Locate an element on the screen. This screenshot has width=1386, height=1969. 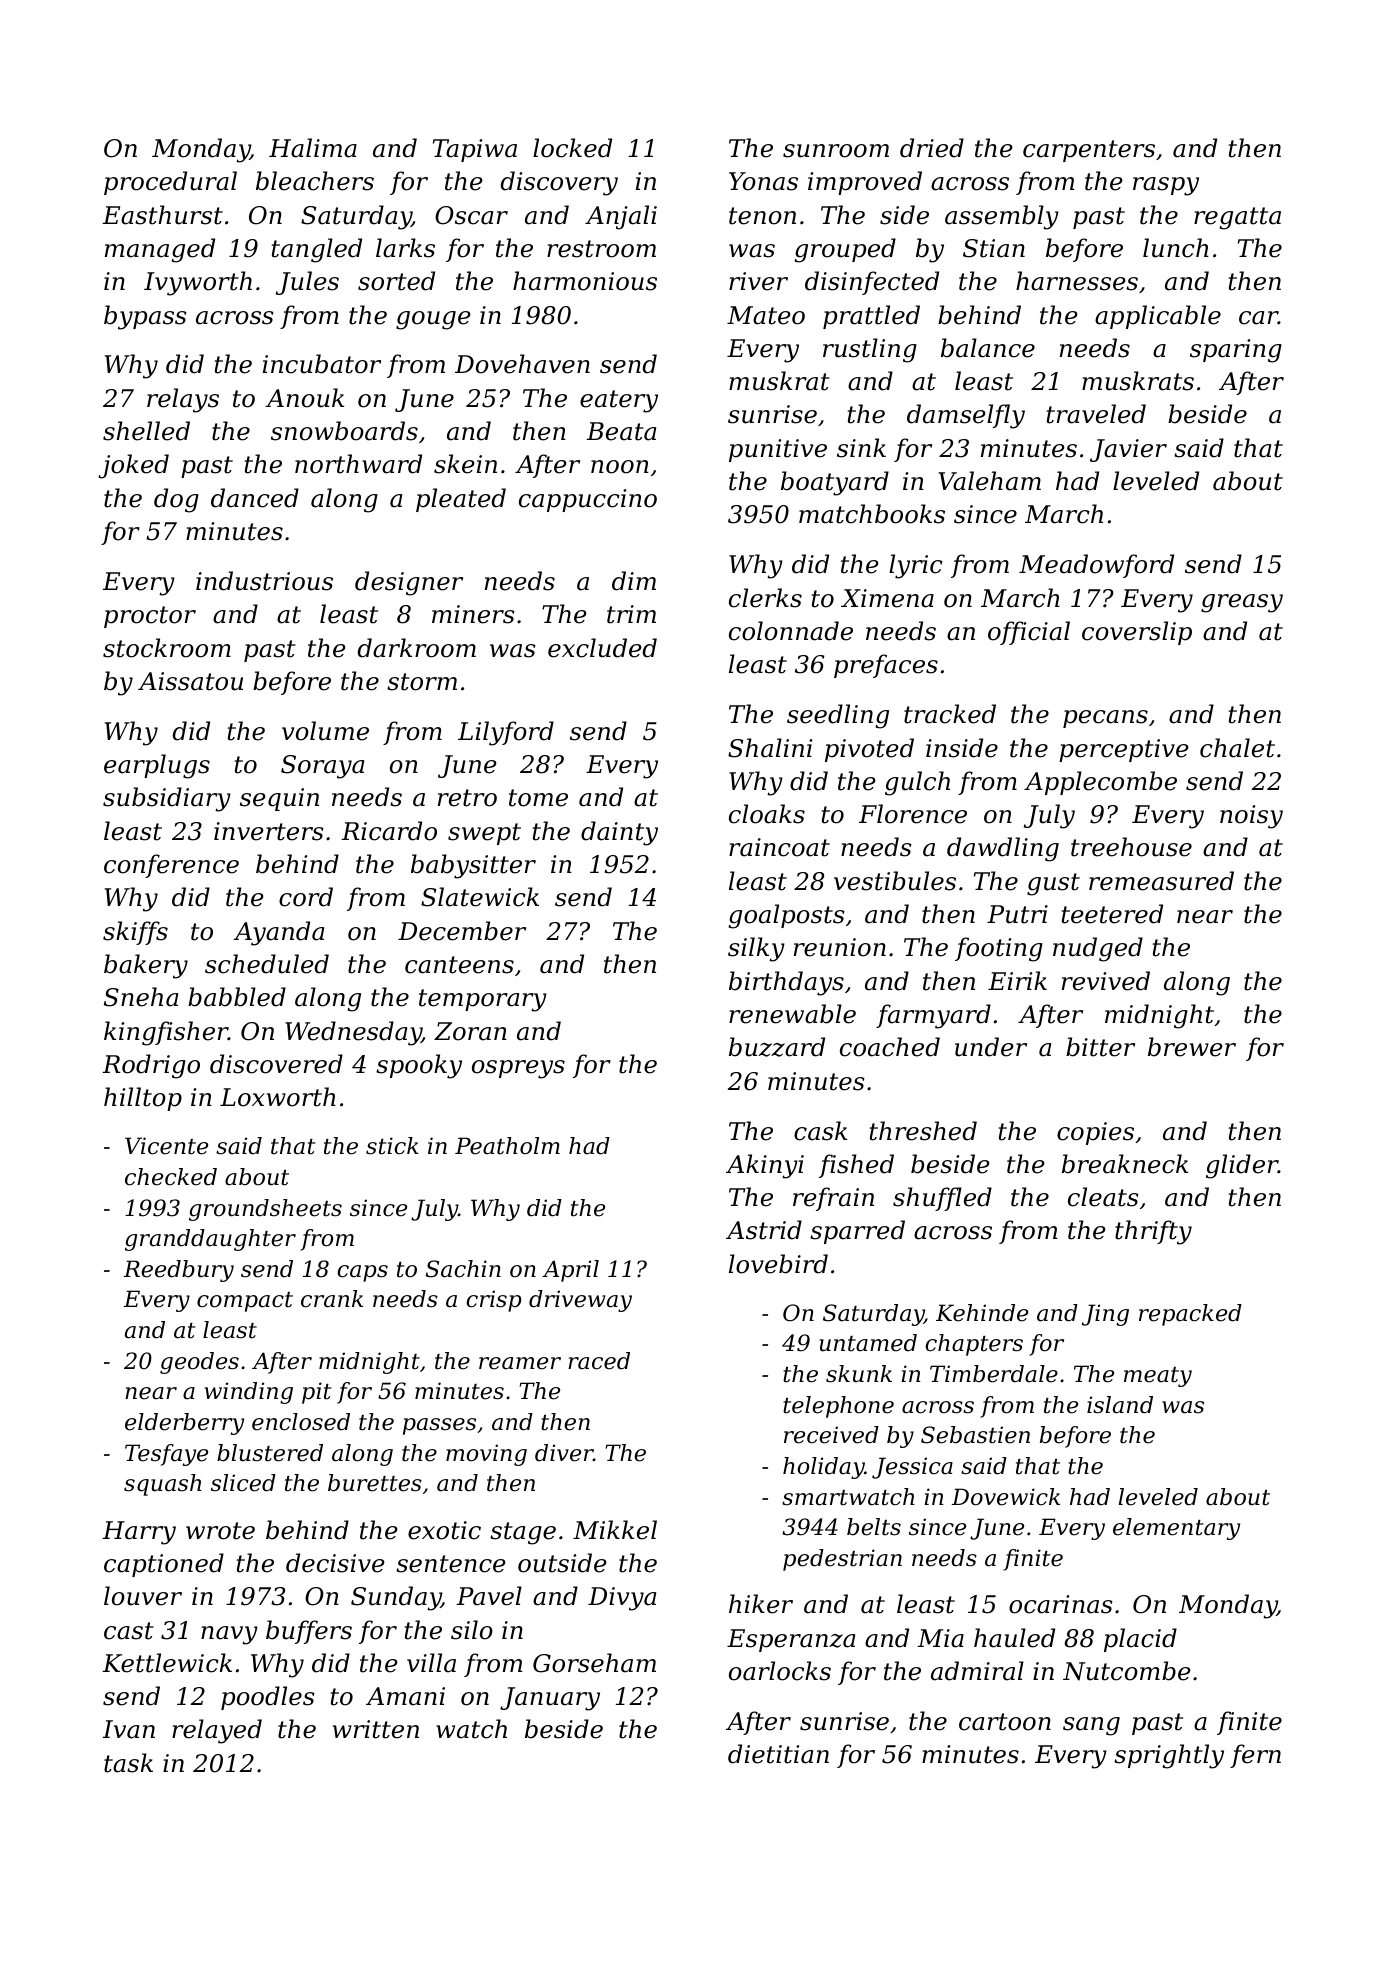
sparing is located at coordinates (1236, 351).
